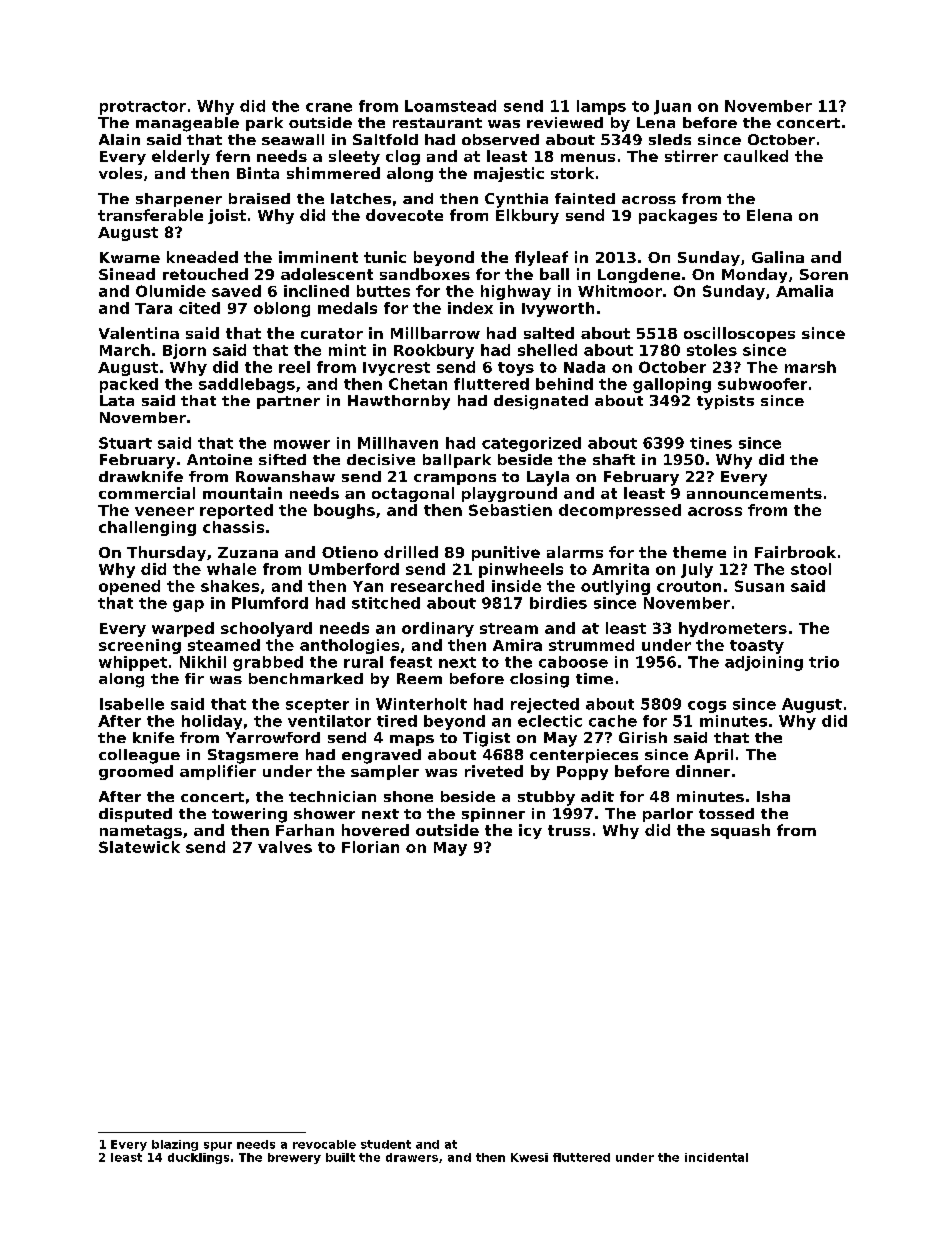 This screenshot has height=1233, width=952. What do you see at coordinates (529, 1157) in the screenshot?
I see `Kwesi` at bounding box center [529, 1157].
